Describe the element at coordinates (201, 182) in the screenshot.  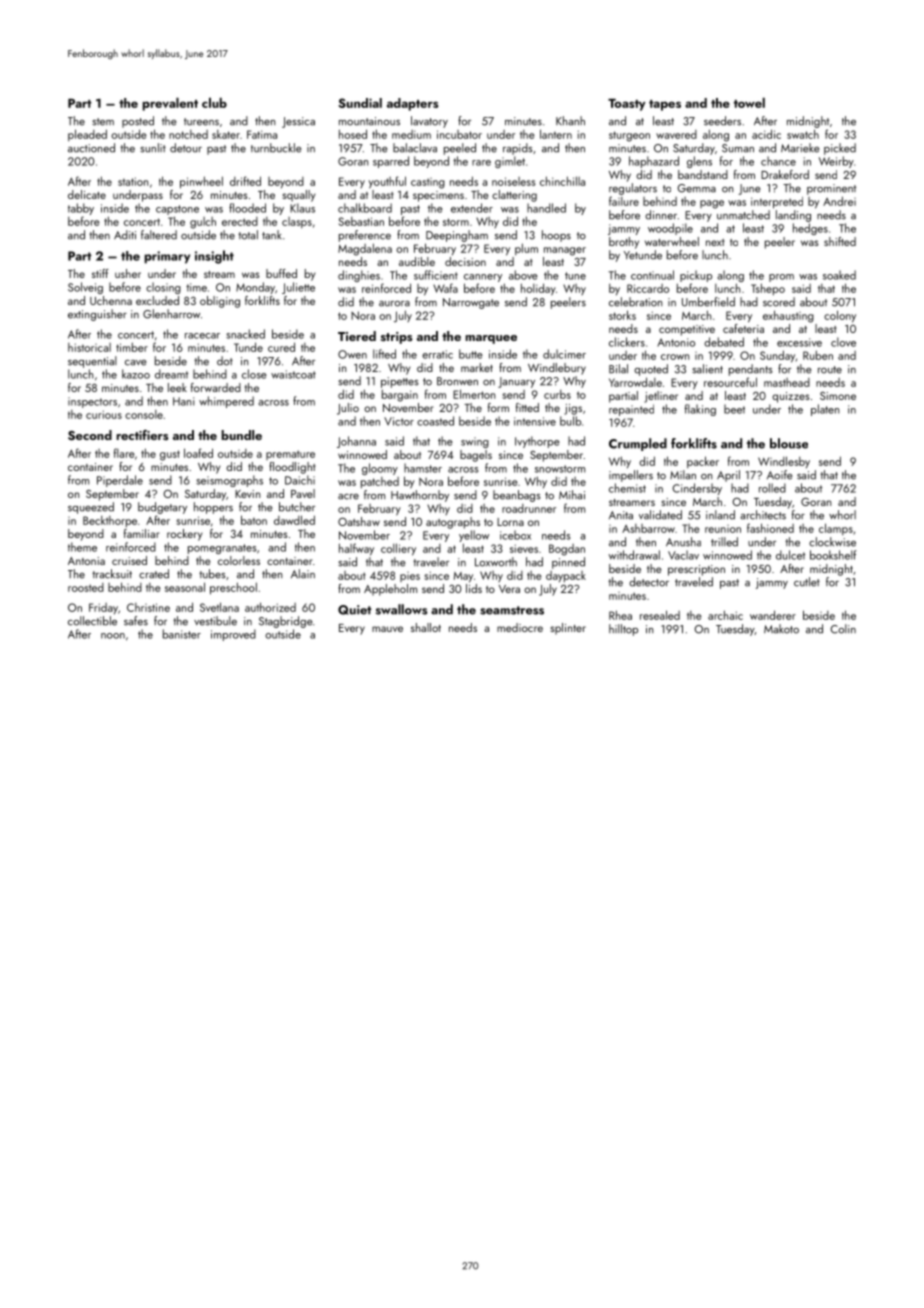
I see `pinwheel` at that location.
